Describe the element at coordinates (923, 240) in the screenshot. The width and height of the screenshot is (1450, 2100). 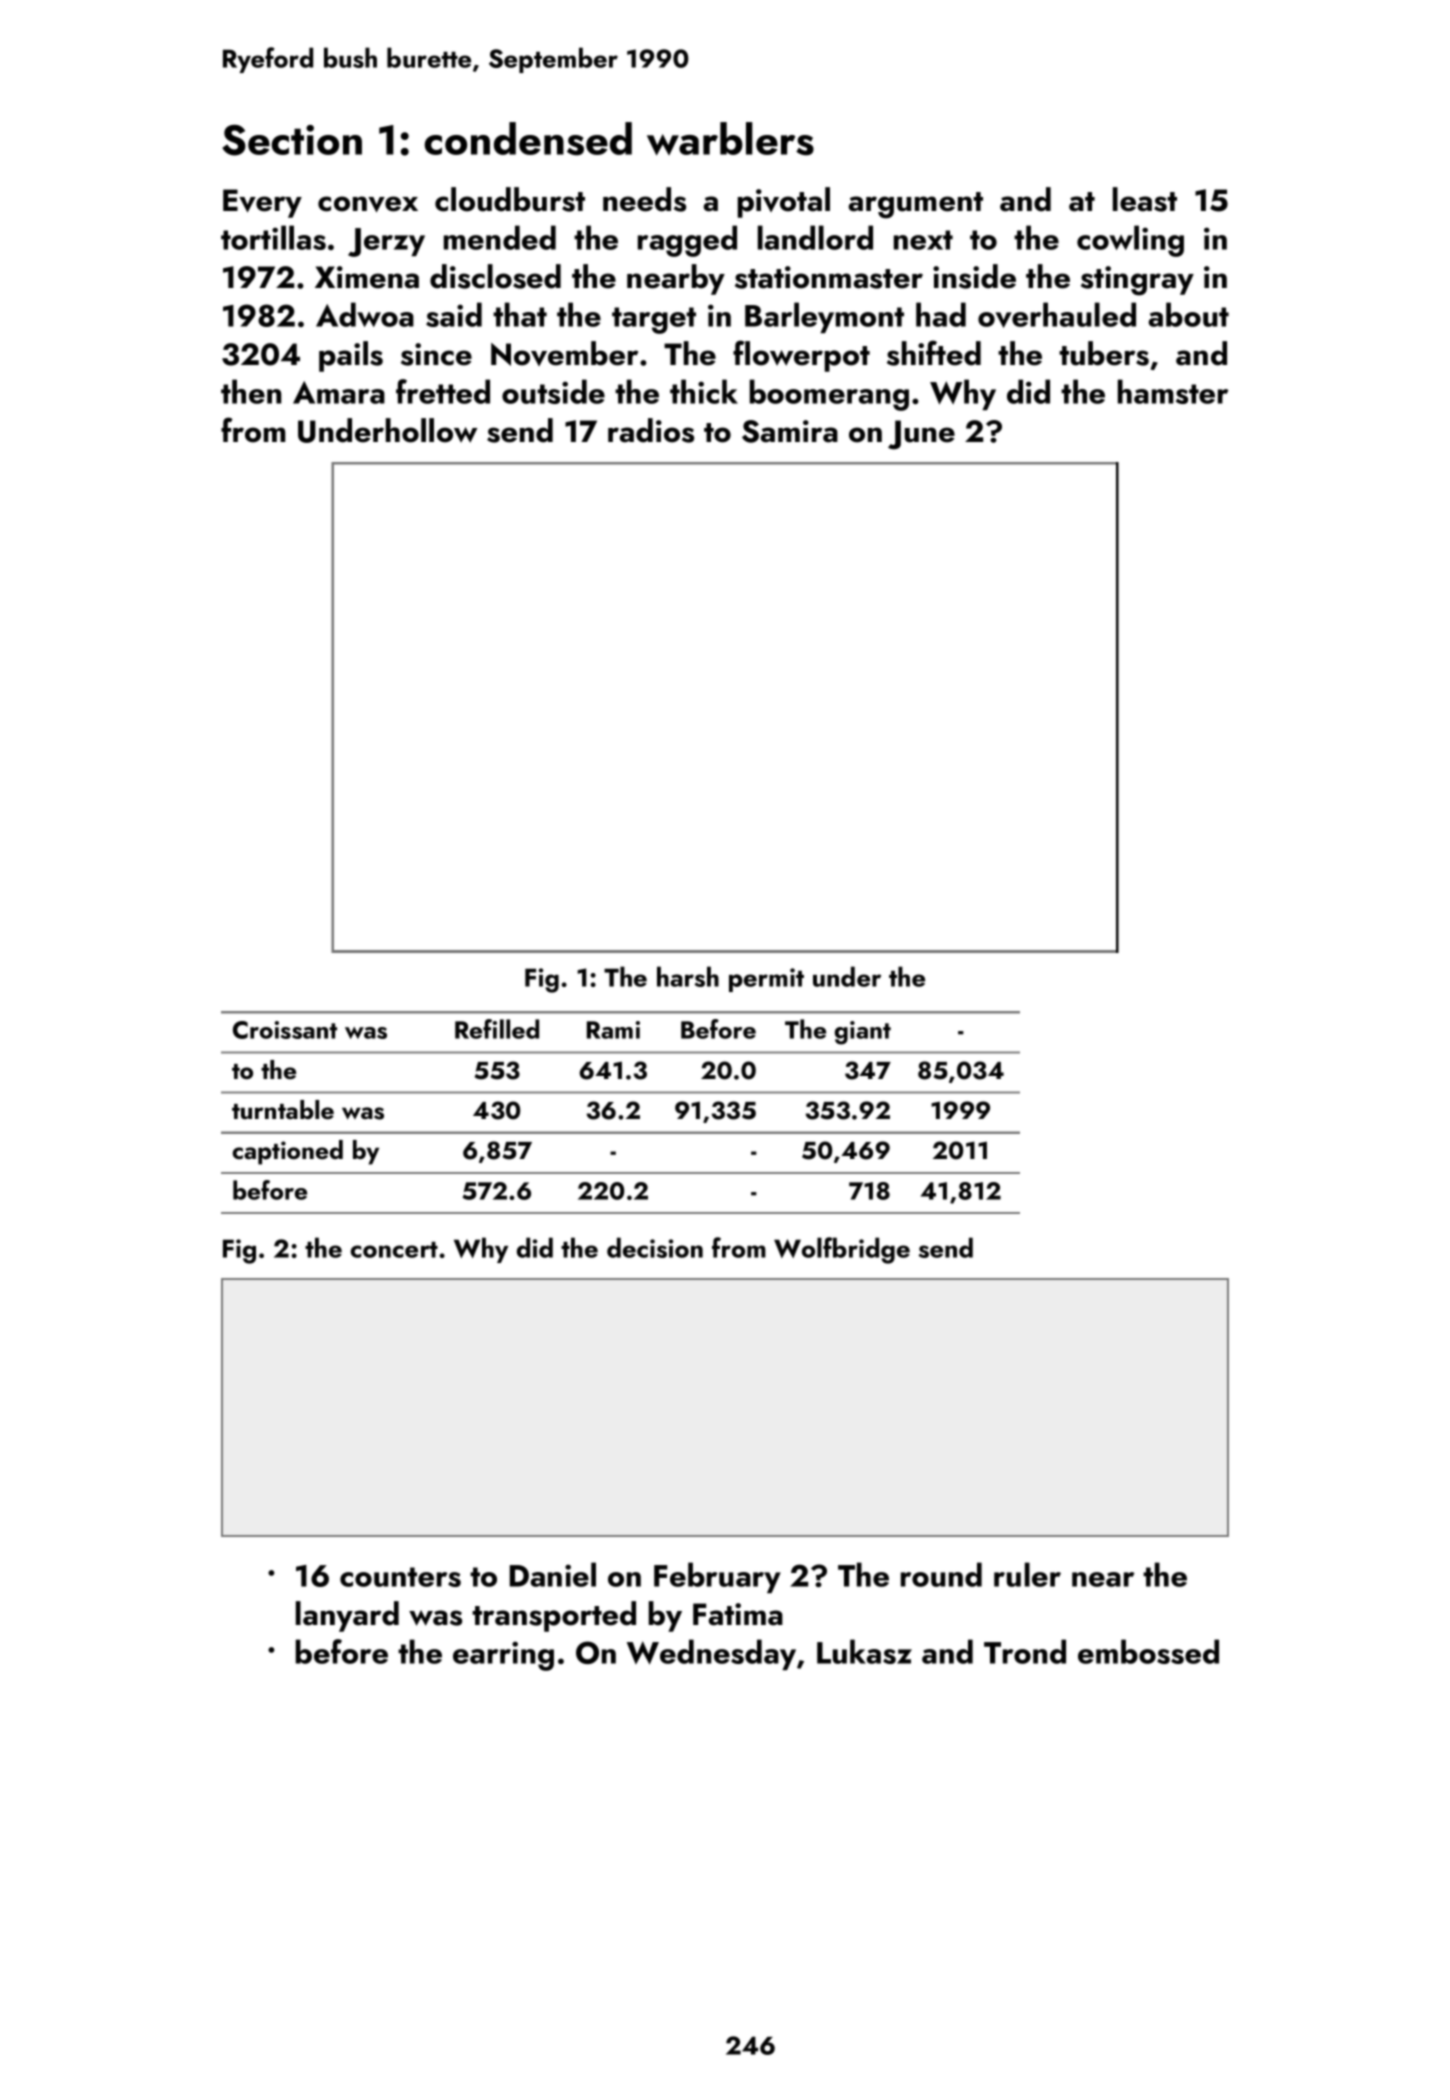
I see `next` at that location.
